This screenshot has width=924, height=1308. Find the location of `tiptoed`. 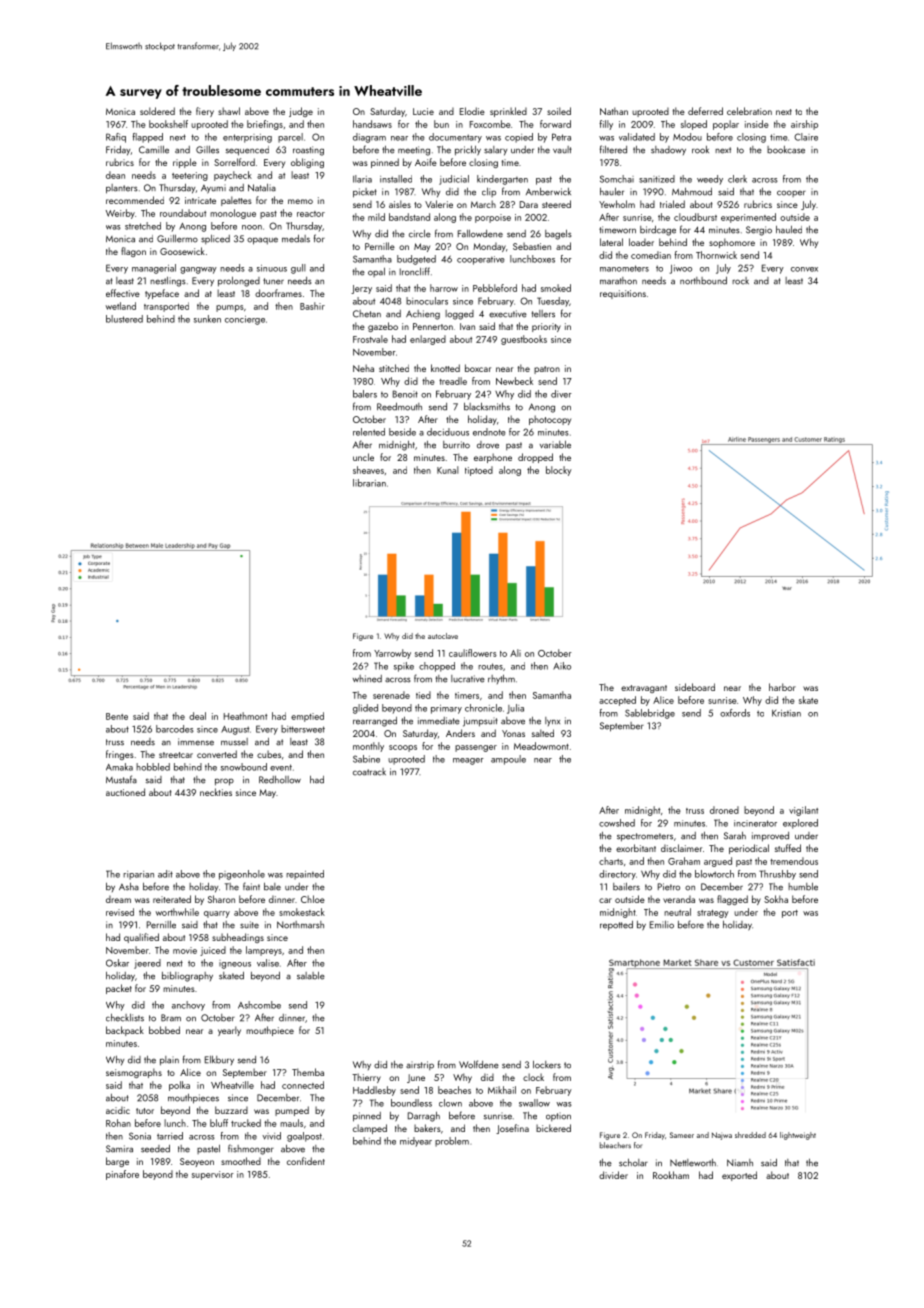

tiptoed is located at coordinates (479, 471).
